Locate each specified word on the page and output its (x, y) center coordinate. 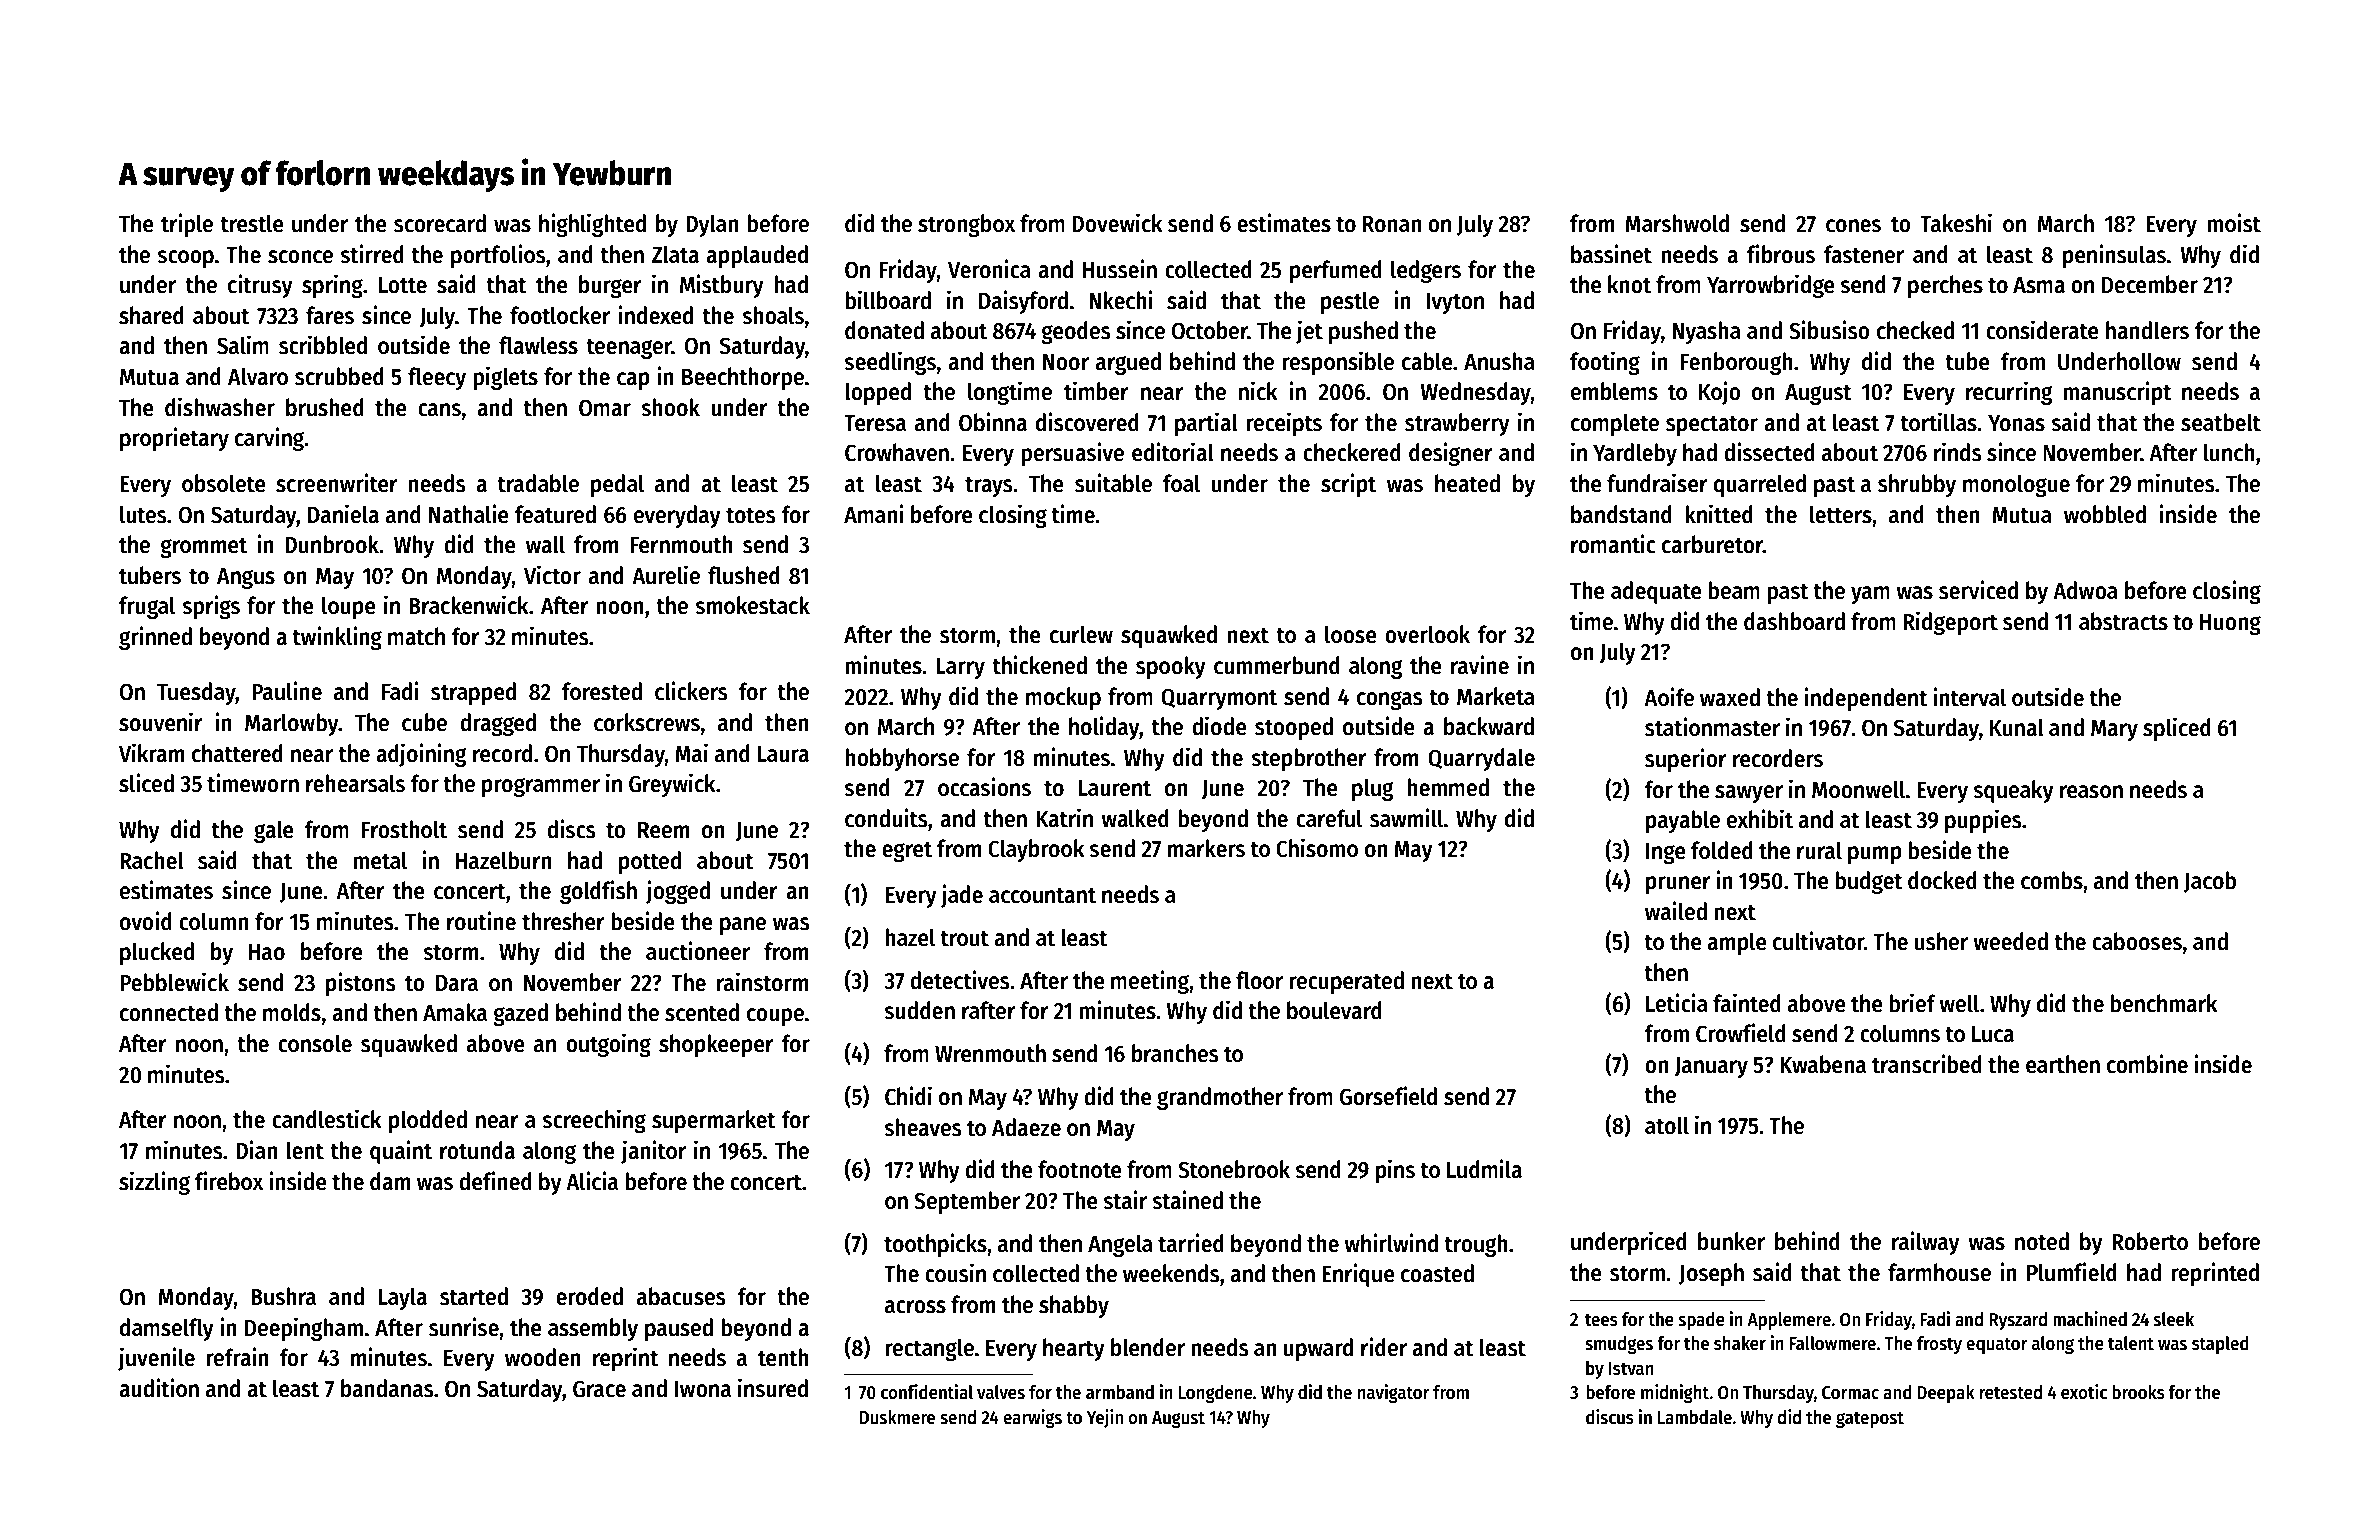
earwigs (1032, 1418)
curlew (1081, 634)
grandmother (1220, 1098)
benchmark (2164, 1003)
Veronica (989, 269)
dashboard (1794, 621)
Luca (1993, 1034)
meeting (1150, 982)
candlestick (327, 1119)
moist (2234, 223)
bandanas (387, 1388)
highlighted (592, 225)
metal (380, 860)
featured (555, 514)
